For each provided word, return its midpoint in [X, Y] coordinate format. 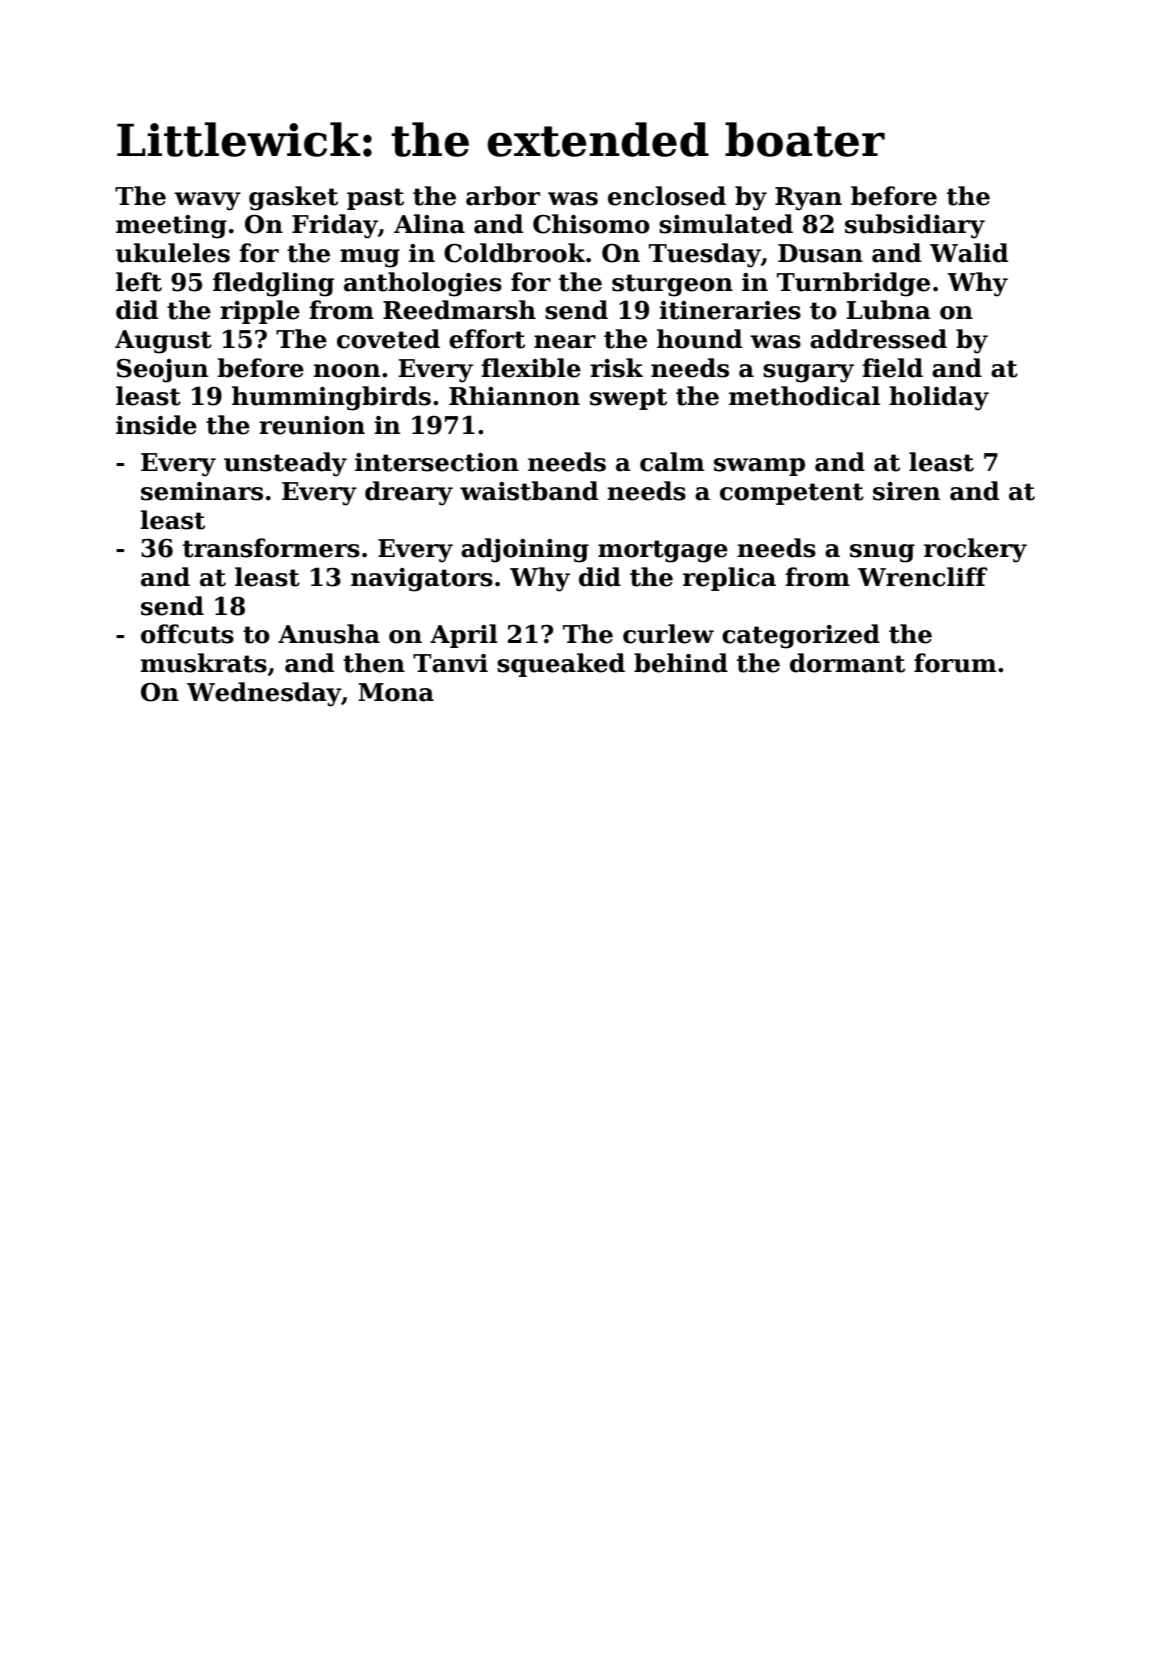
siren [906, 491]
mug [370, 258]
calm [672, 462]
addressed [878, 339]
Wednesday [264, 694]
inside [156, 425]
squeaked [561, 665]
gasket [293, 198]
